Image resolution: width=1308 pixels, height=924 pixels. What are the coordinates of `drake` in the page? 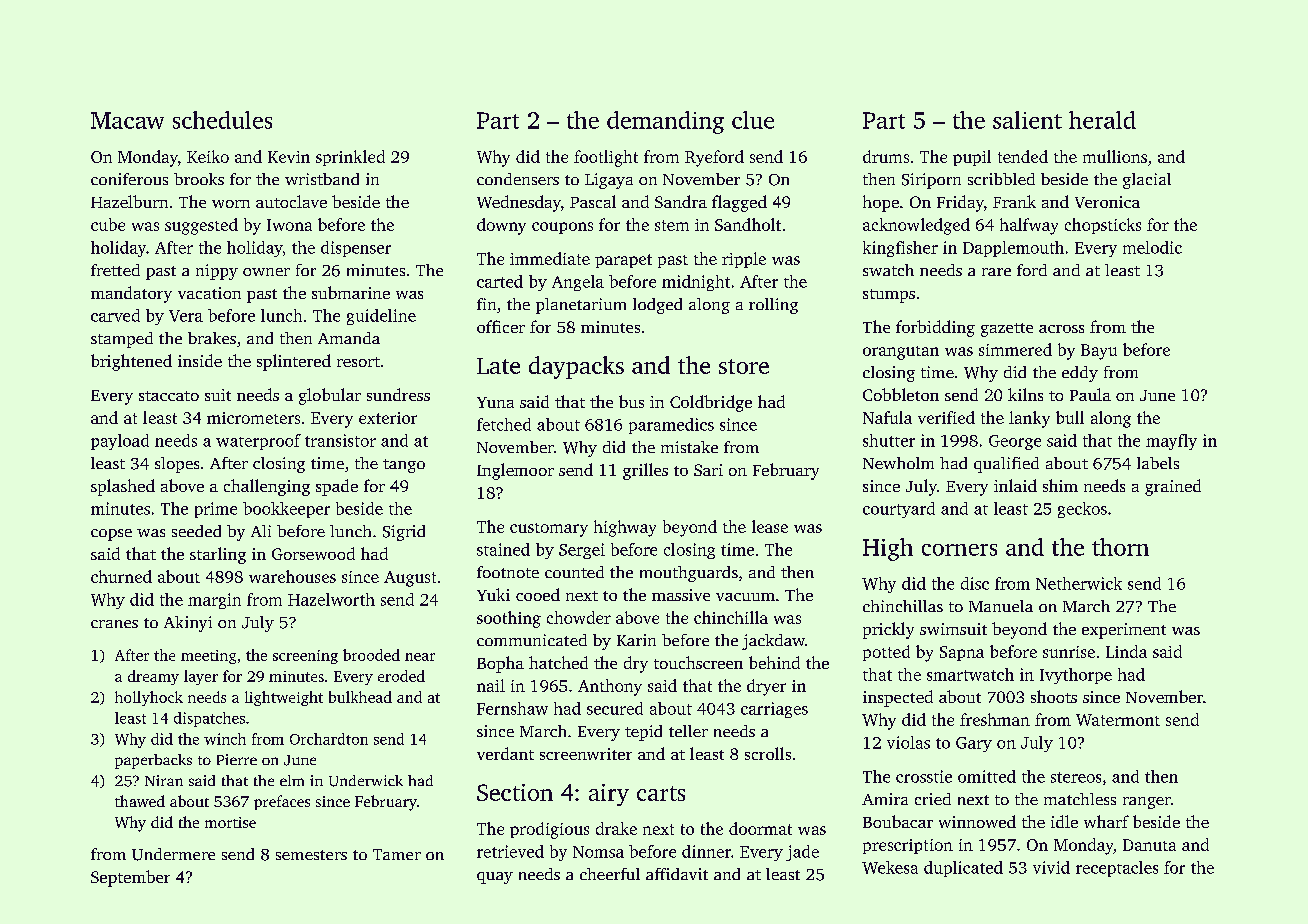 It's located at (616, 828).
